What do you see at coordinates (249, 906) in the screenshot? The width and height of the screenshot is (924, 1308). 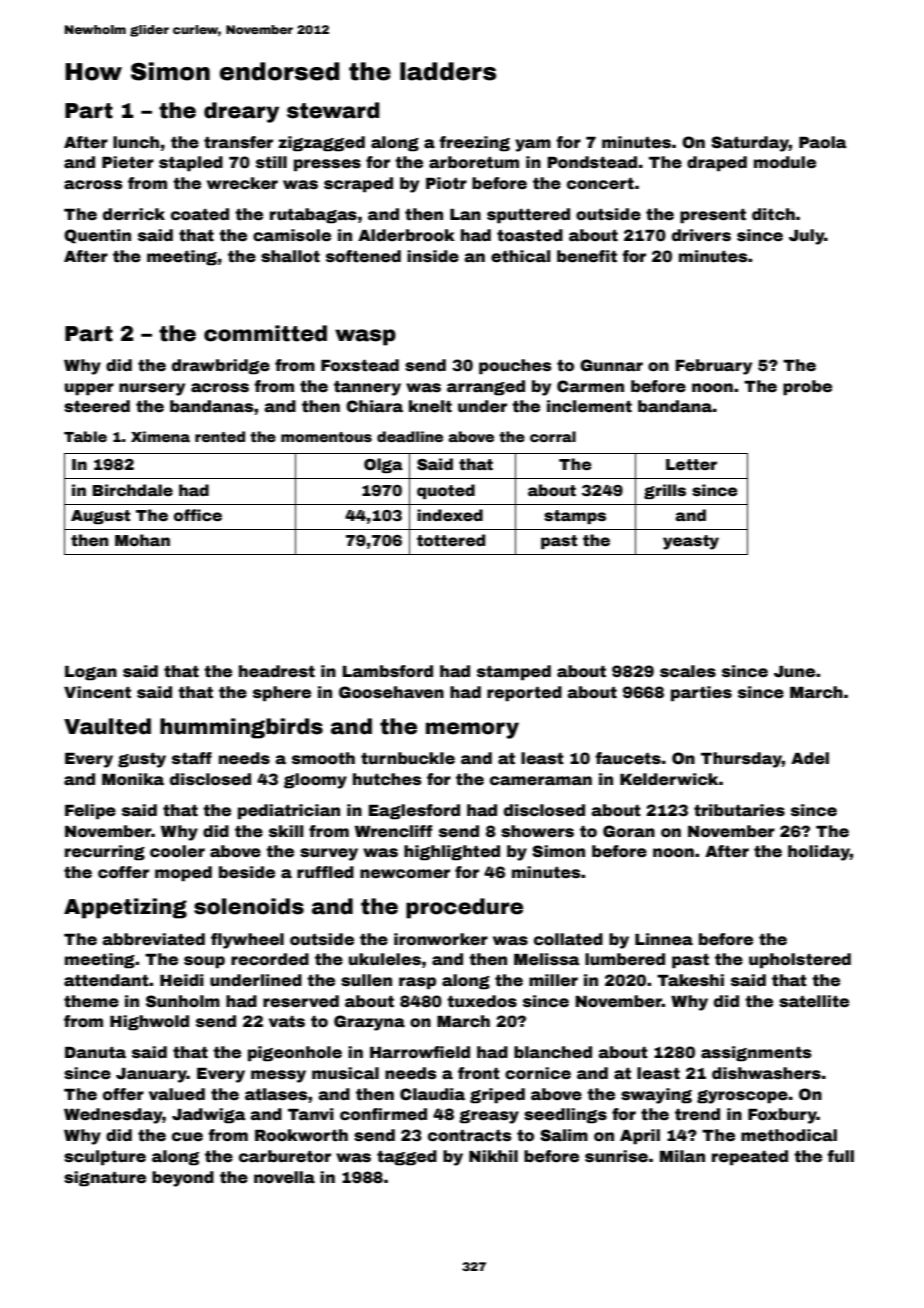 I see `solenoids` at bounding box center [249, 906].
